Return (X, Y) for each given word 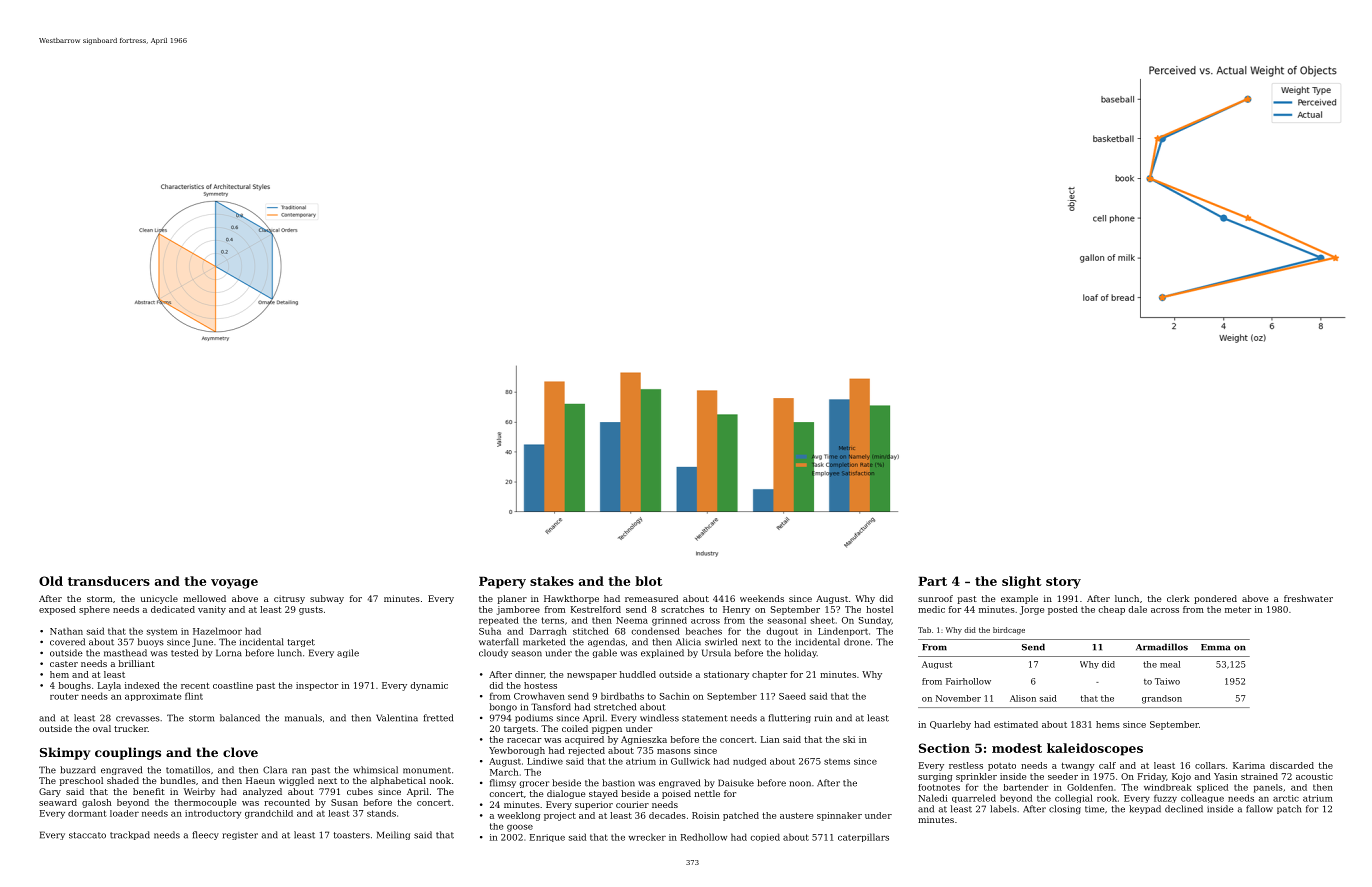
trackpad (130, 835)
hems (1108, 724)
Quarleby (950, 725)
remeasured (651, 598)
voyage (234, 584)
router (64, 696)
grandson (1162, 699)
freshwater (1308, 598)
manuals (303, 718)
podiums (534, 718)
